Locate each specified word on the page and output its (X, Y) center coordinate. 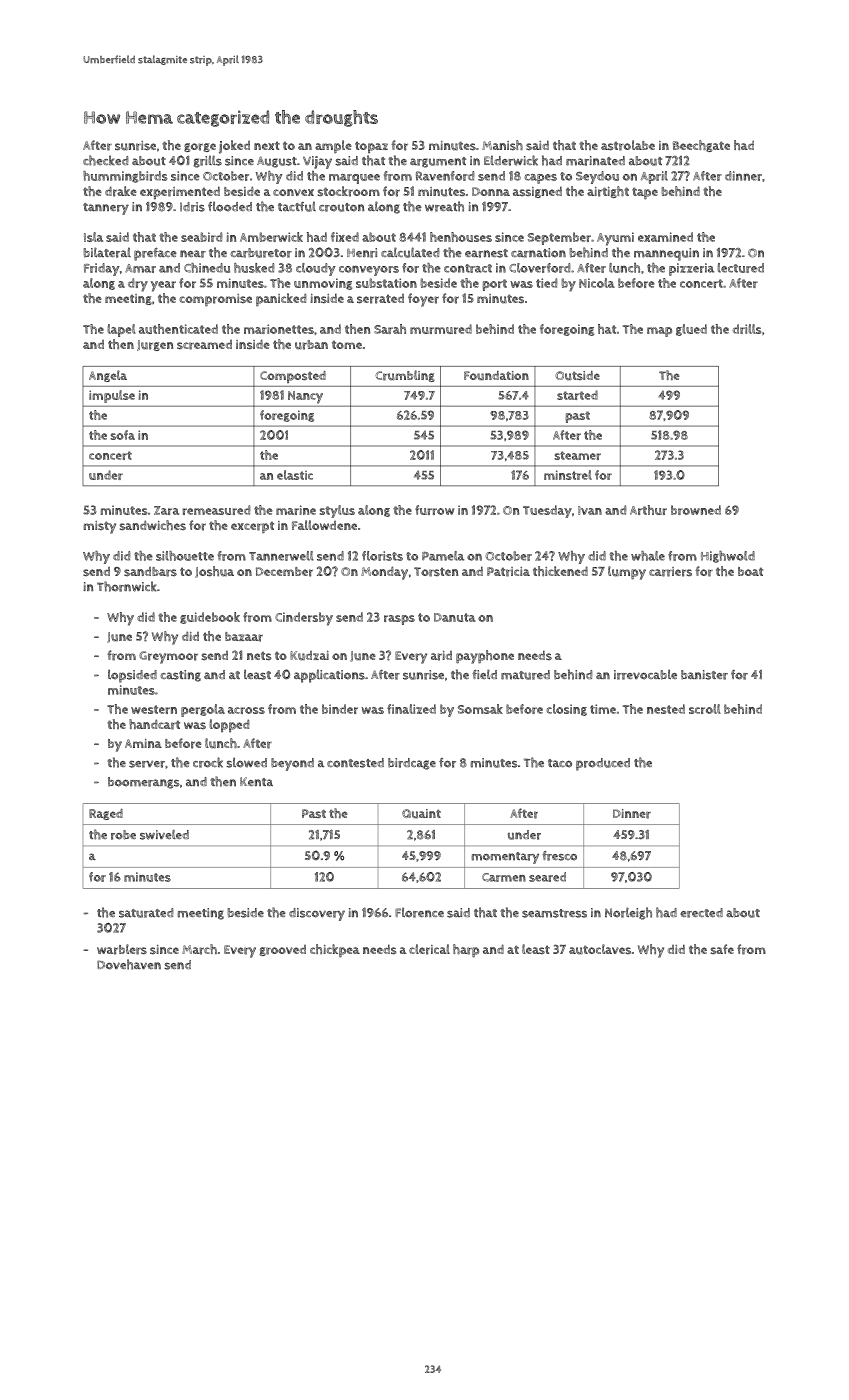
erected (701, 913)
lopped (229, 725)
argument (438, 162)
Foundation (496, 375)
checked (106, 160)
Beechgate (701, 146)
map (659, 332)
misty (99, 527)
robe (123, 835)
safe (722, 949)
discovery (317, 914)
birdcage (412, 764)
